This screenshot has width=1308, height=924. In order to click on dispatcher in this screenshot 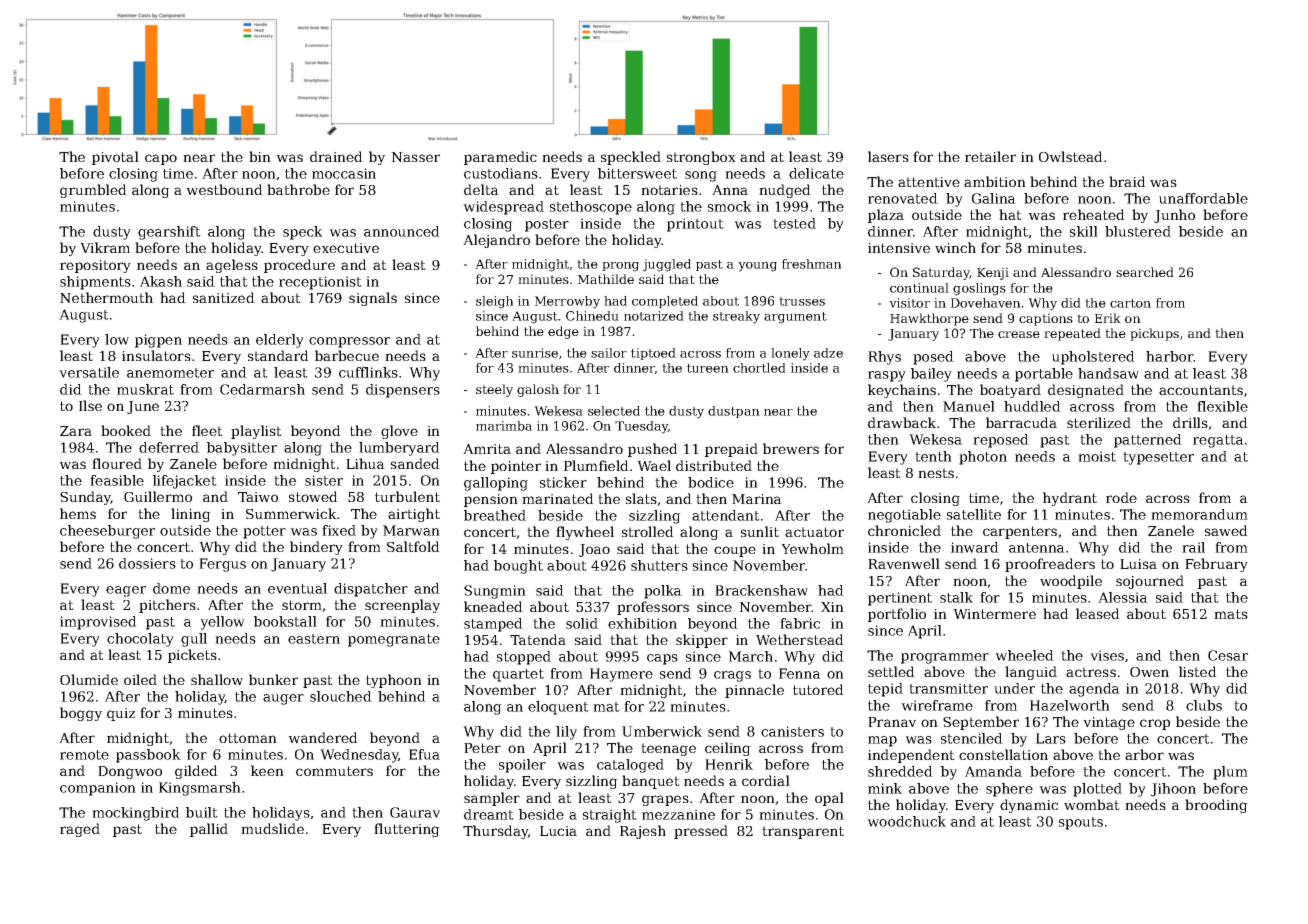, I will do `click(371, 590)`.
